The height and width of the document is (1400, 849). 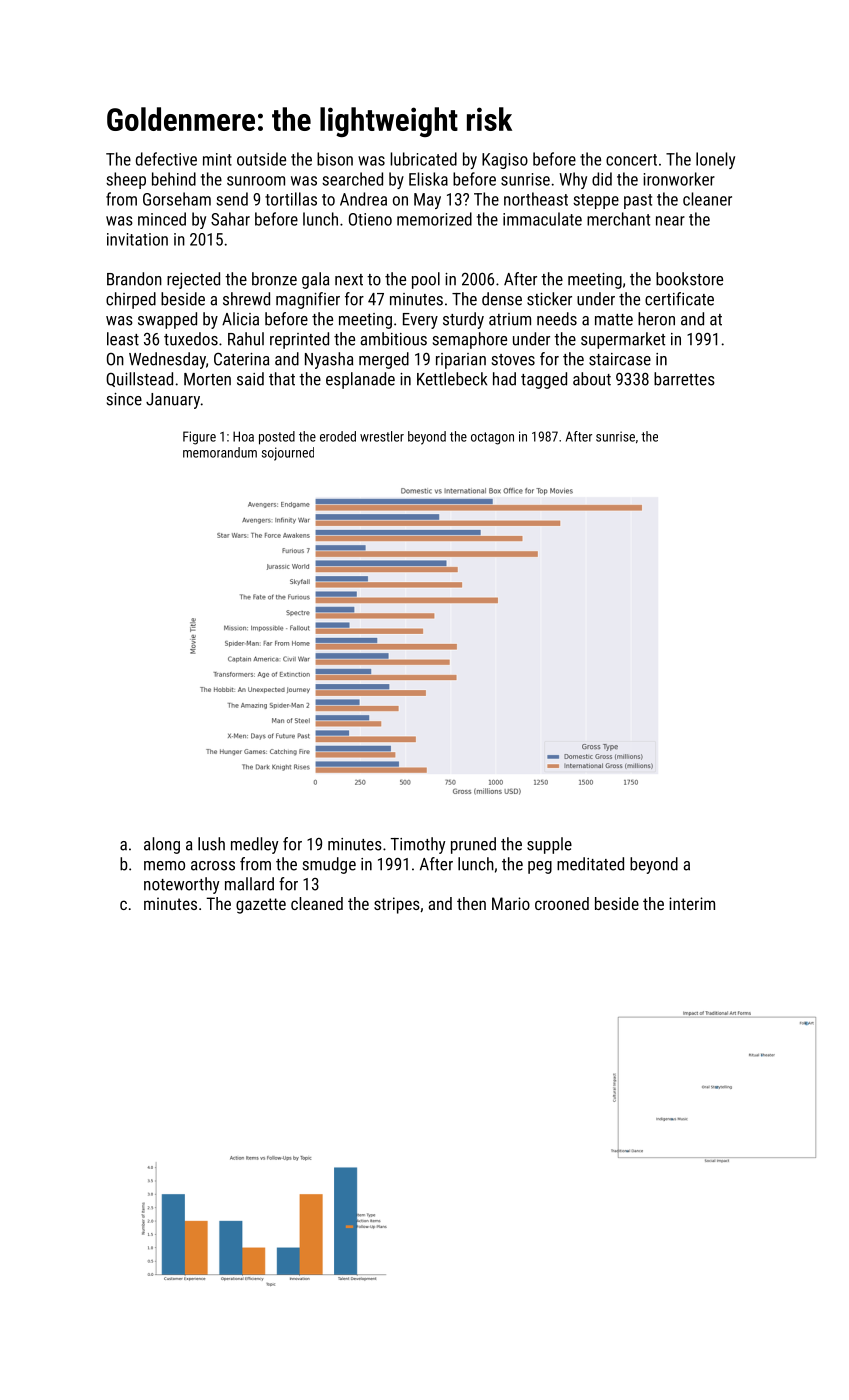 What do you see at coordinates (549, 845) in the document?
I see `supple` at bounding box center [549, 845].
